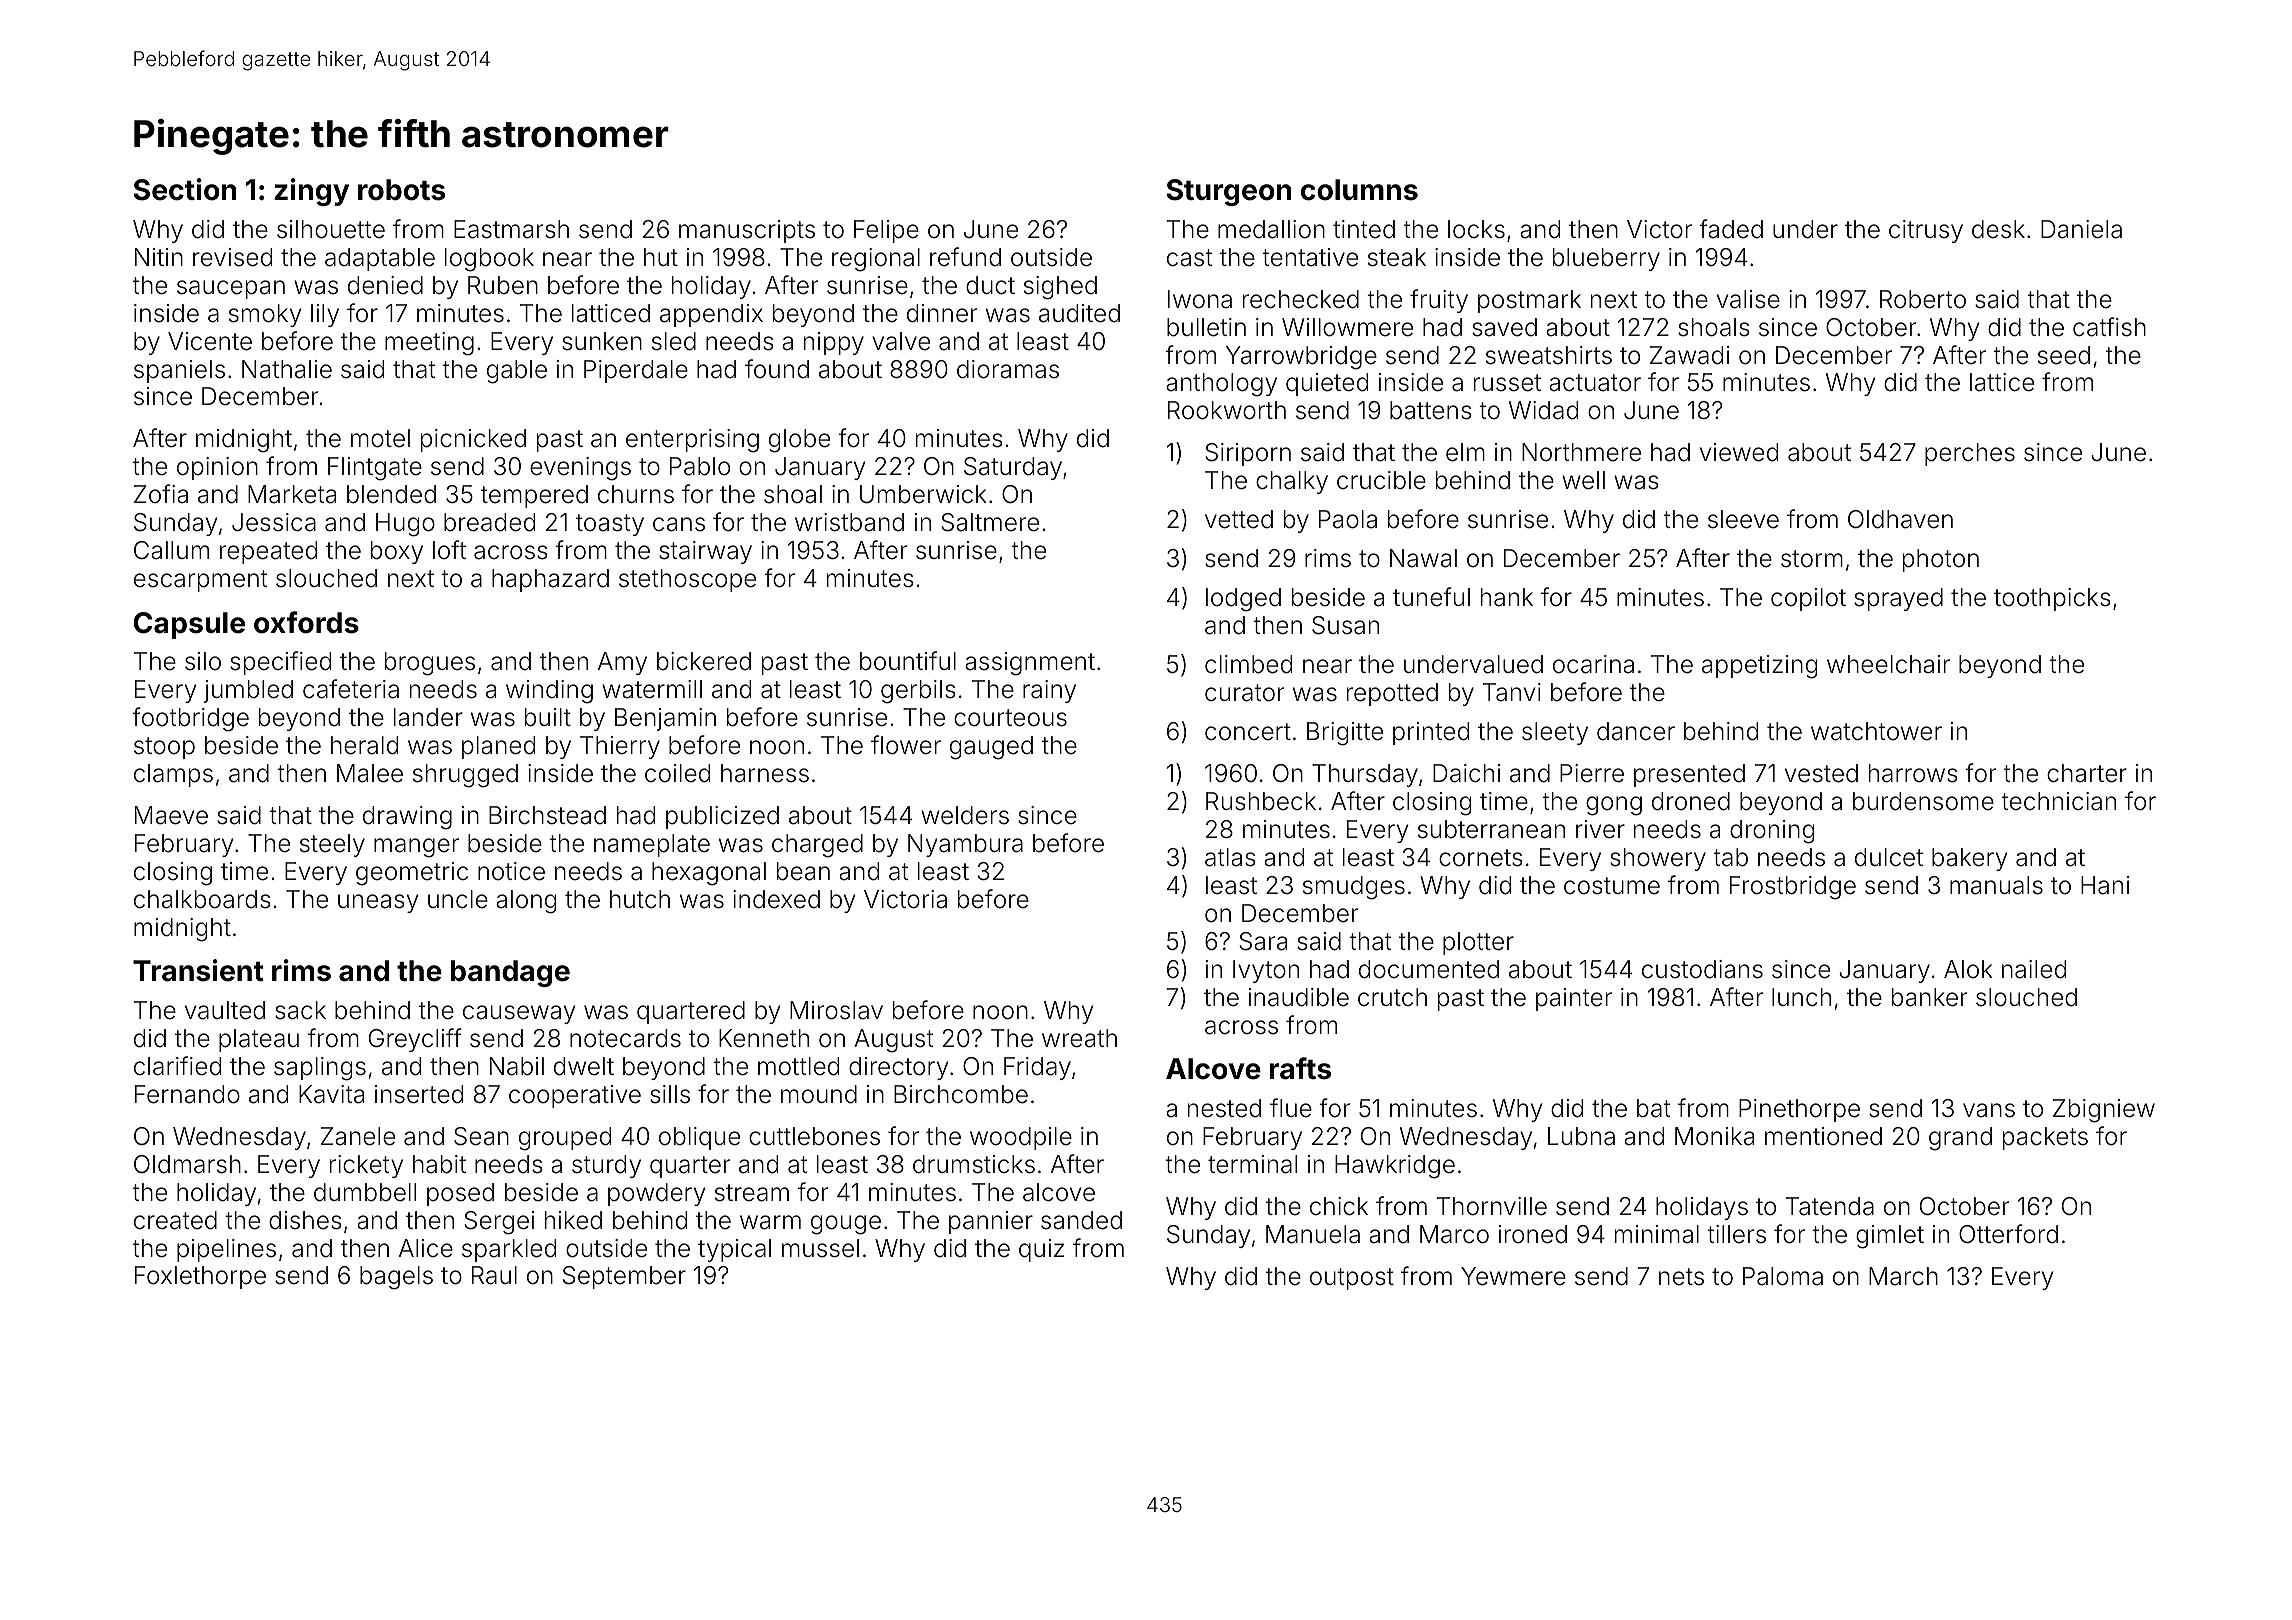 The height and width of the image is (1620, 2292). I want to click on indexed, so click(776, 899).
